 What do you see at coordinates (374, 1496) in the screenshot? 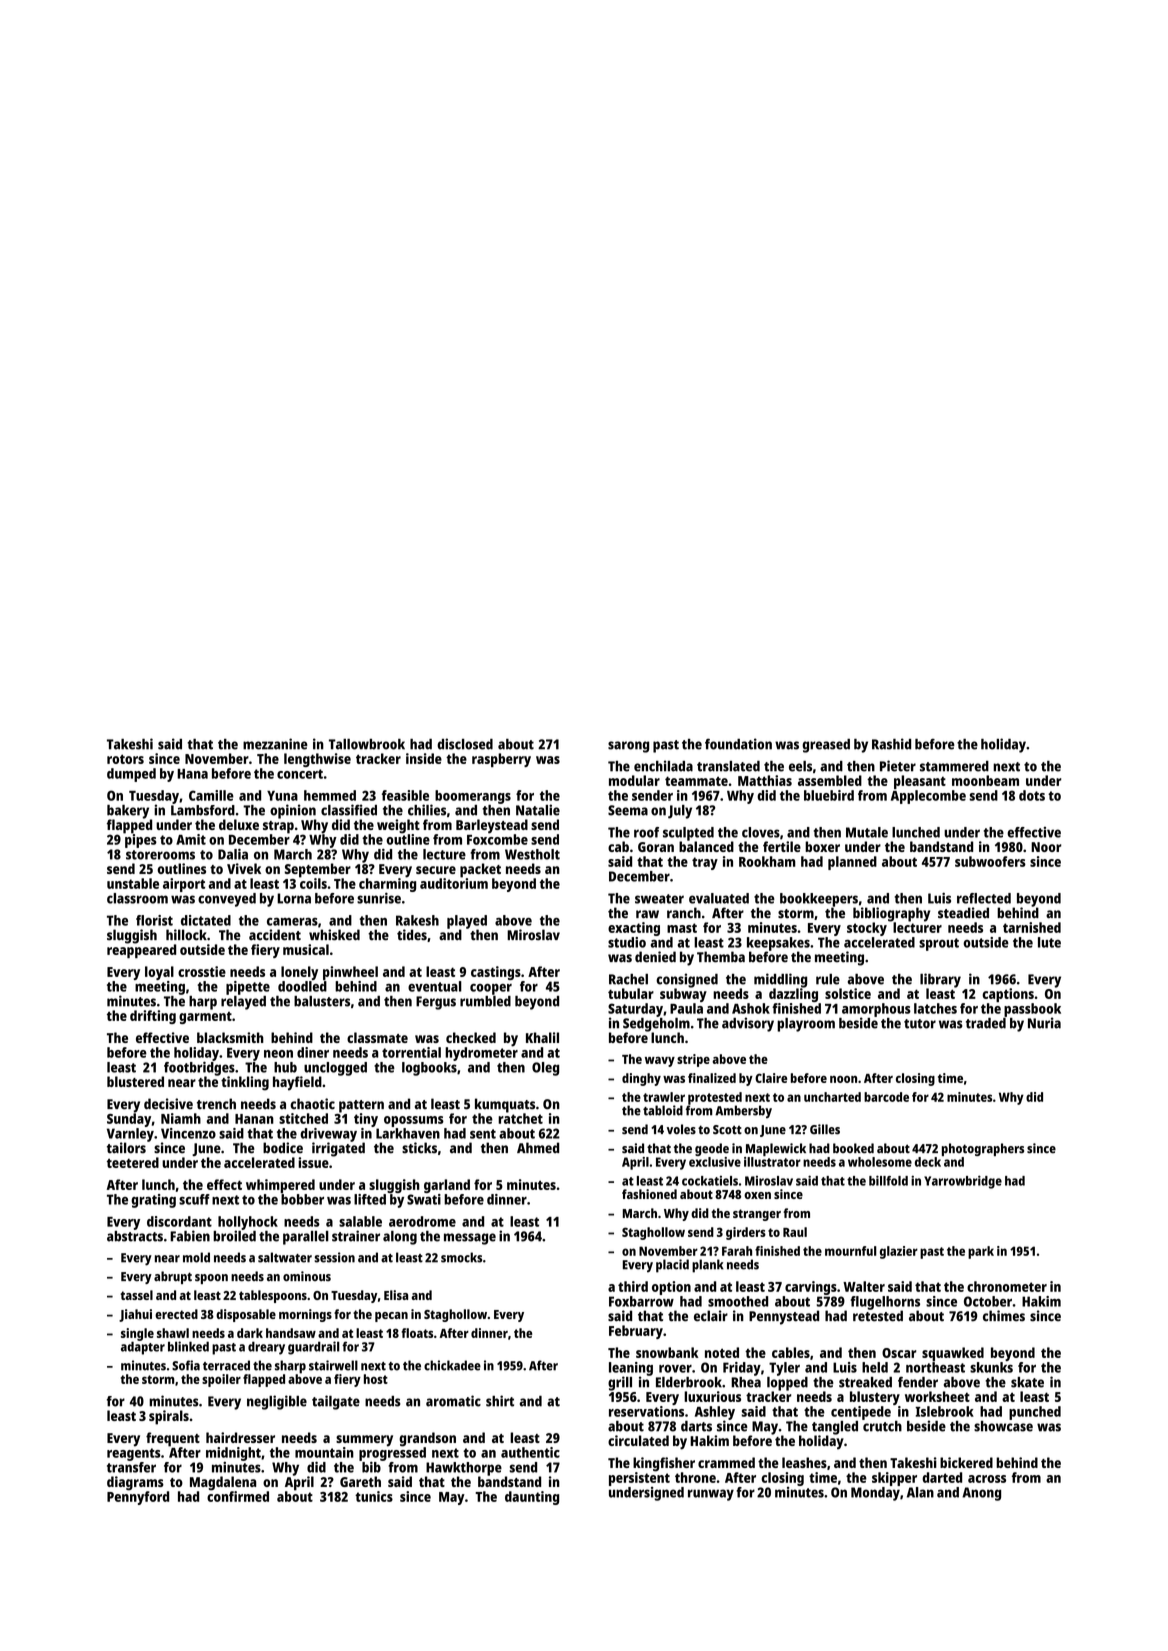
I see `tunics` at bounding box center [374, 1496].
